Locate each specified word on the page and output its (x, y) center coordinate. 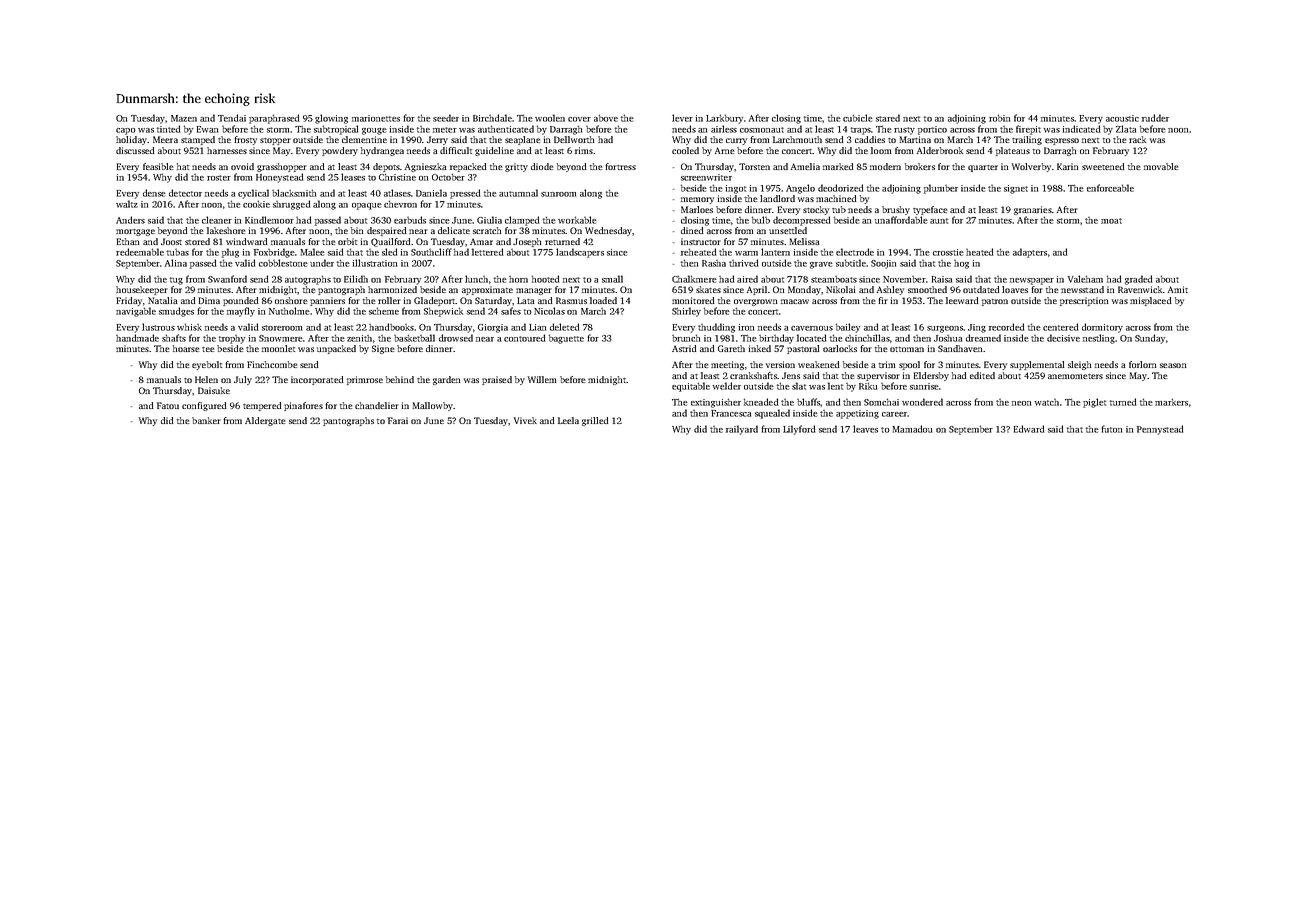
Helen (206, 379)
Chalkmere (694, 279)
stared (888, 118)
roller (389, 300)
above (606, 118)
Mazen (184, 118)
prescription (1084, 301)
